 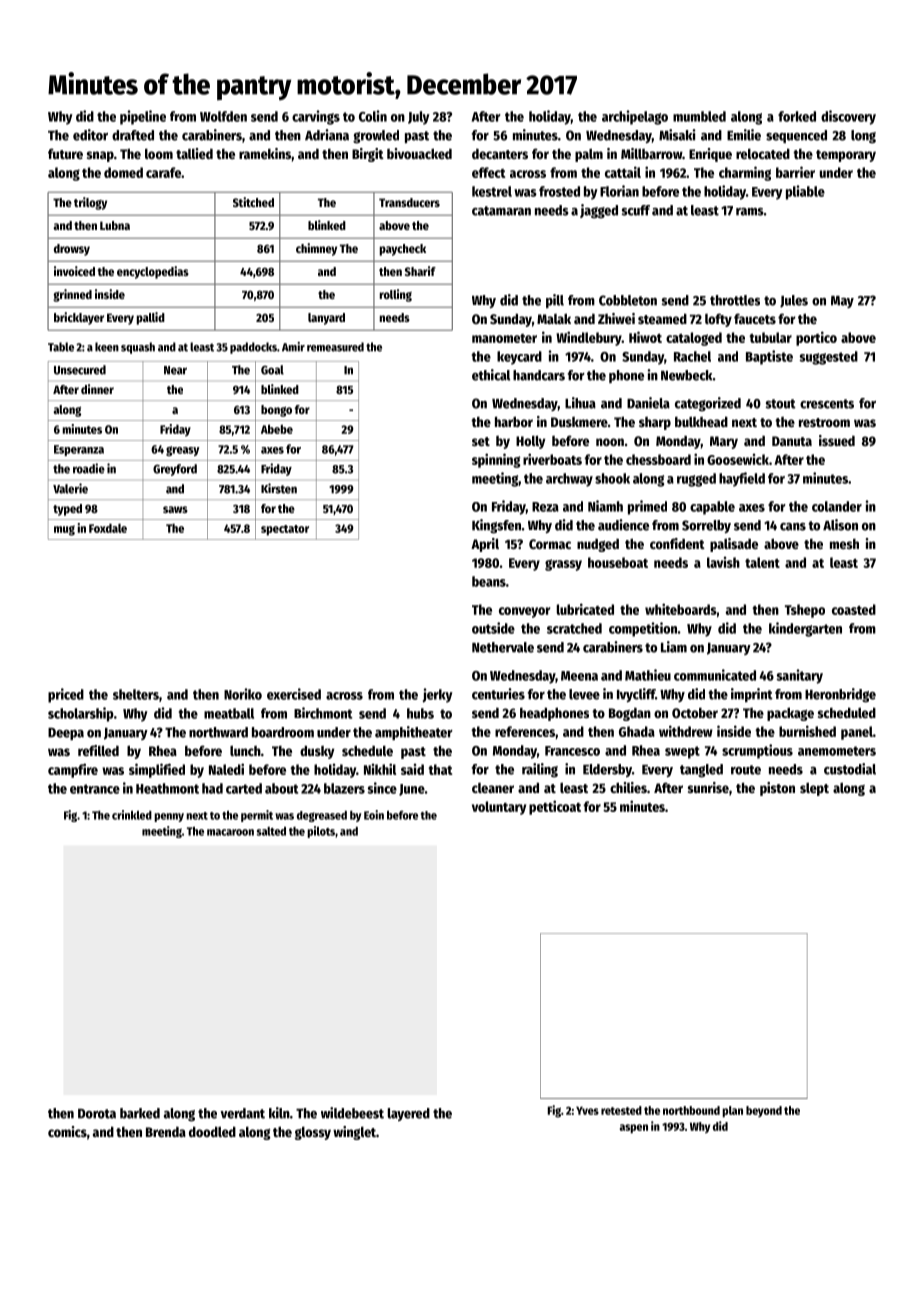 I want to click on shelters, so click(x=136, y=694).
